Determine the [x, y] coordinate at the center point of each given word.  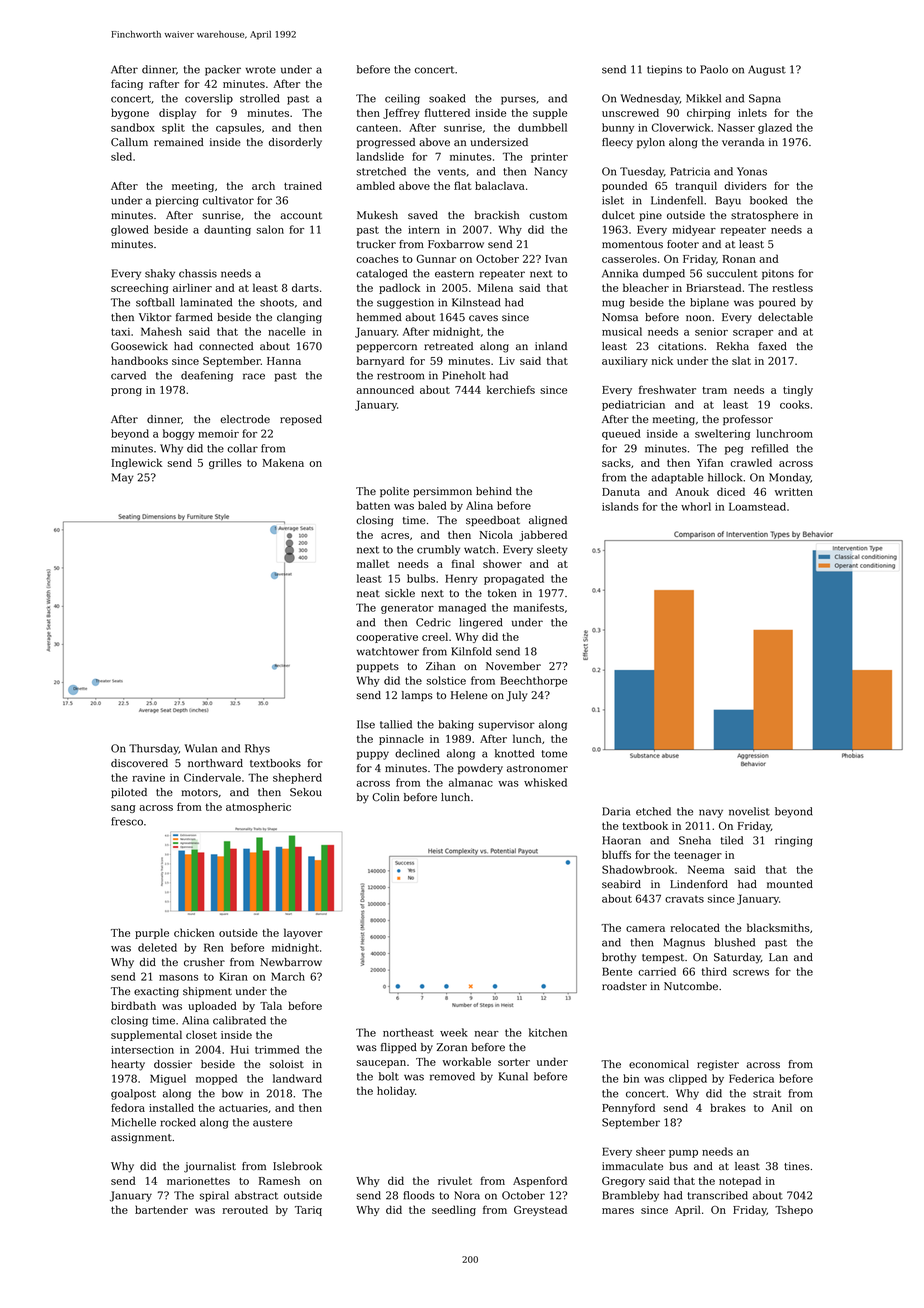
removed [452, 1076]
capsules [238, 128]
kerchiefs [511, 389]
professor [748, 420]
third [714, 971]
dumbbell [542, 127]
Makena [283, 462]
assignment [141, 1138]
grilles [225, 463]
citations [680, 346]
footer [683, 244]
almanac [471, 782]
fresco [127, 821]
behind [494, 491]
